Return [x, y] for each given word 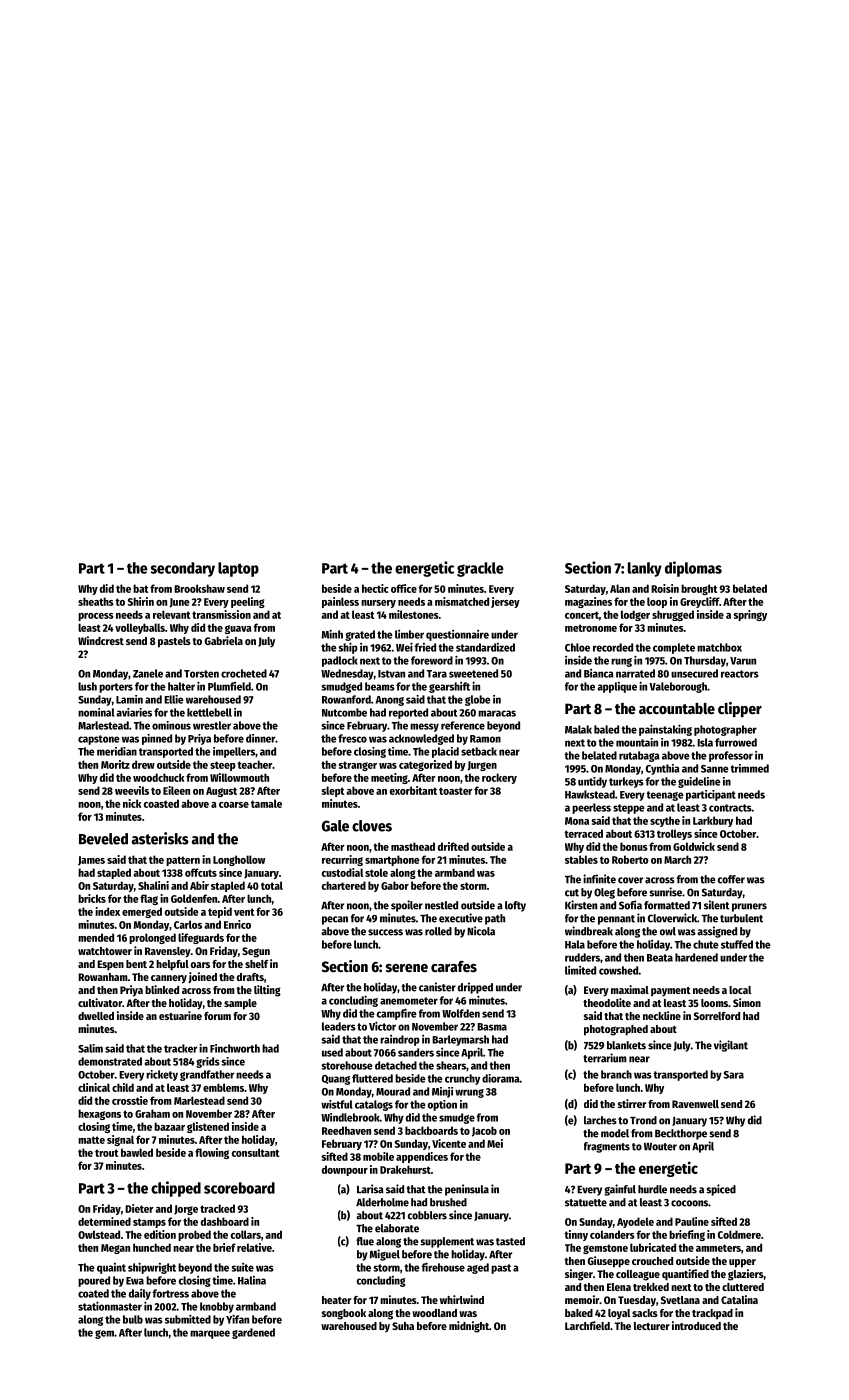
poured [94, 1281]
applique [617, 687]
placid [445, 752]
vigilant [731, 1046]
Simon [747, 1002]
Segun [256, 952]
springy [750, 615]
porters [116, 688]
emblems [223, 1087]
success [385, 932]
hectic [375, 588]
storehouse [347, 1065]
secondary [182, 569]
